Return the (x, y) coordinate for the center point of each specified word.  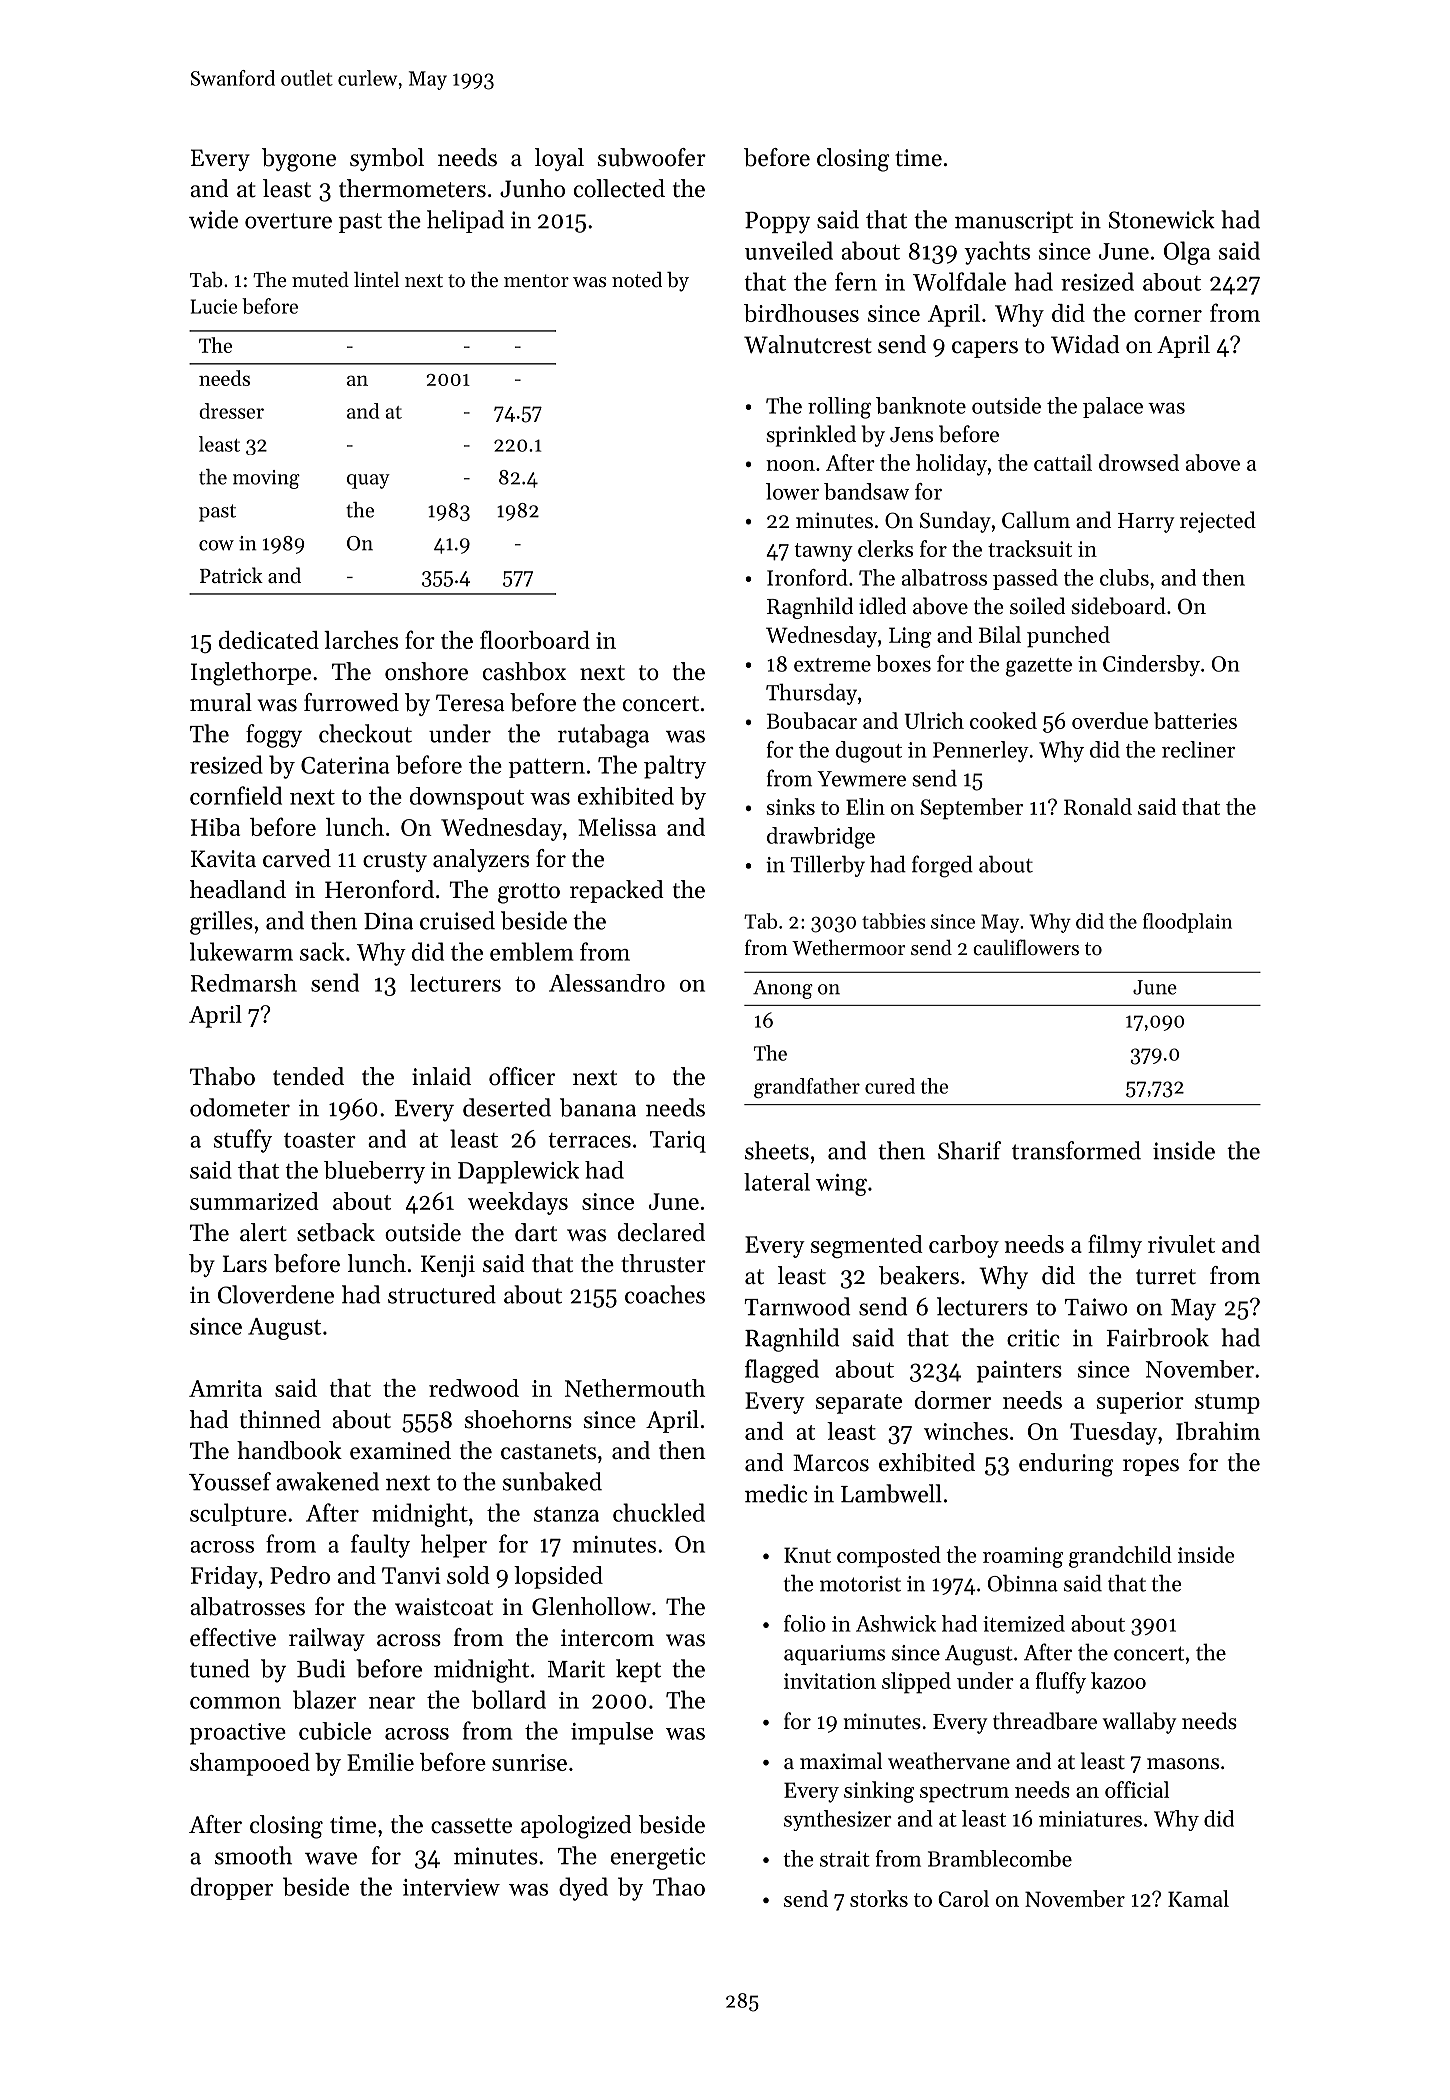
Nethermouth (635, 1388)
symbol (387, 159)
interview (451, 1887)
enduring (1066, 1465)
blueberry (374, 1172)
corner (1168, 316)
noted (637, 280)
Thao (679, 1886)
